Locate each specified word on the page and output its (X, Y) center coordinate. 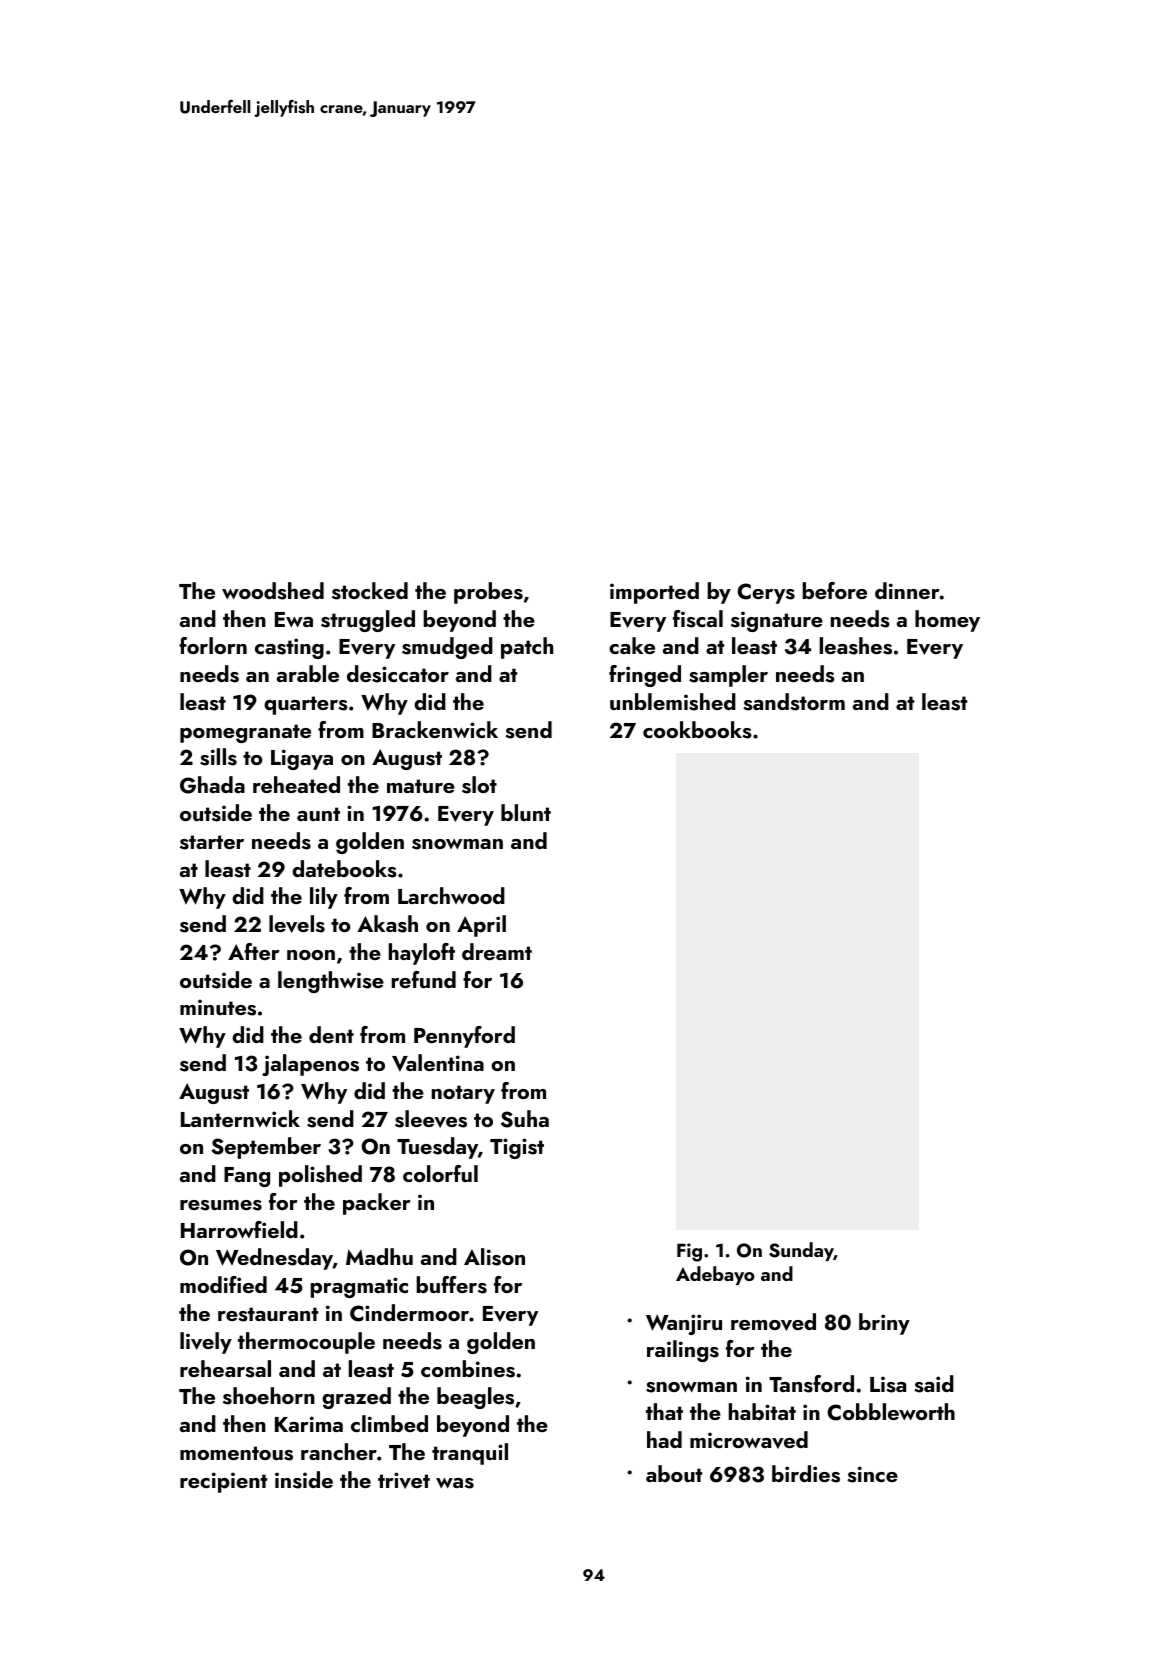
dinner (907, 590)
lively (206, 1343)
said (934, 1384)
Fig (689, 1252)
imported (654, 593)
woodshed (273, 591)
